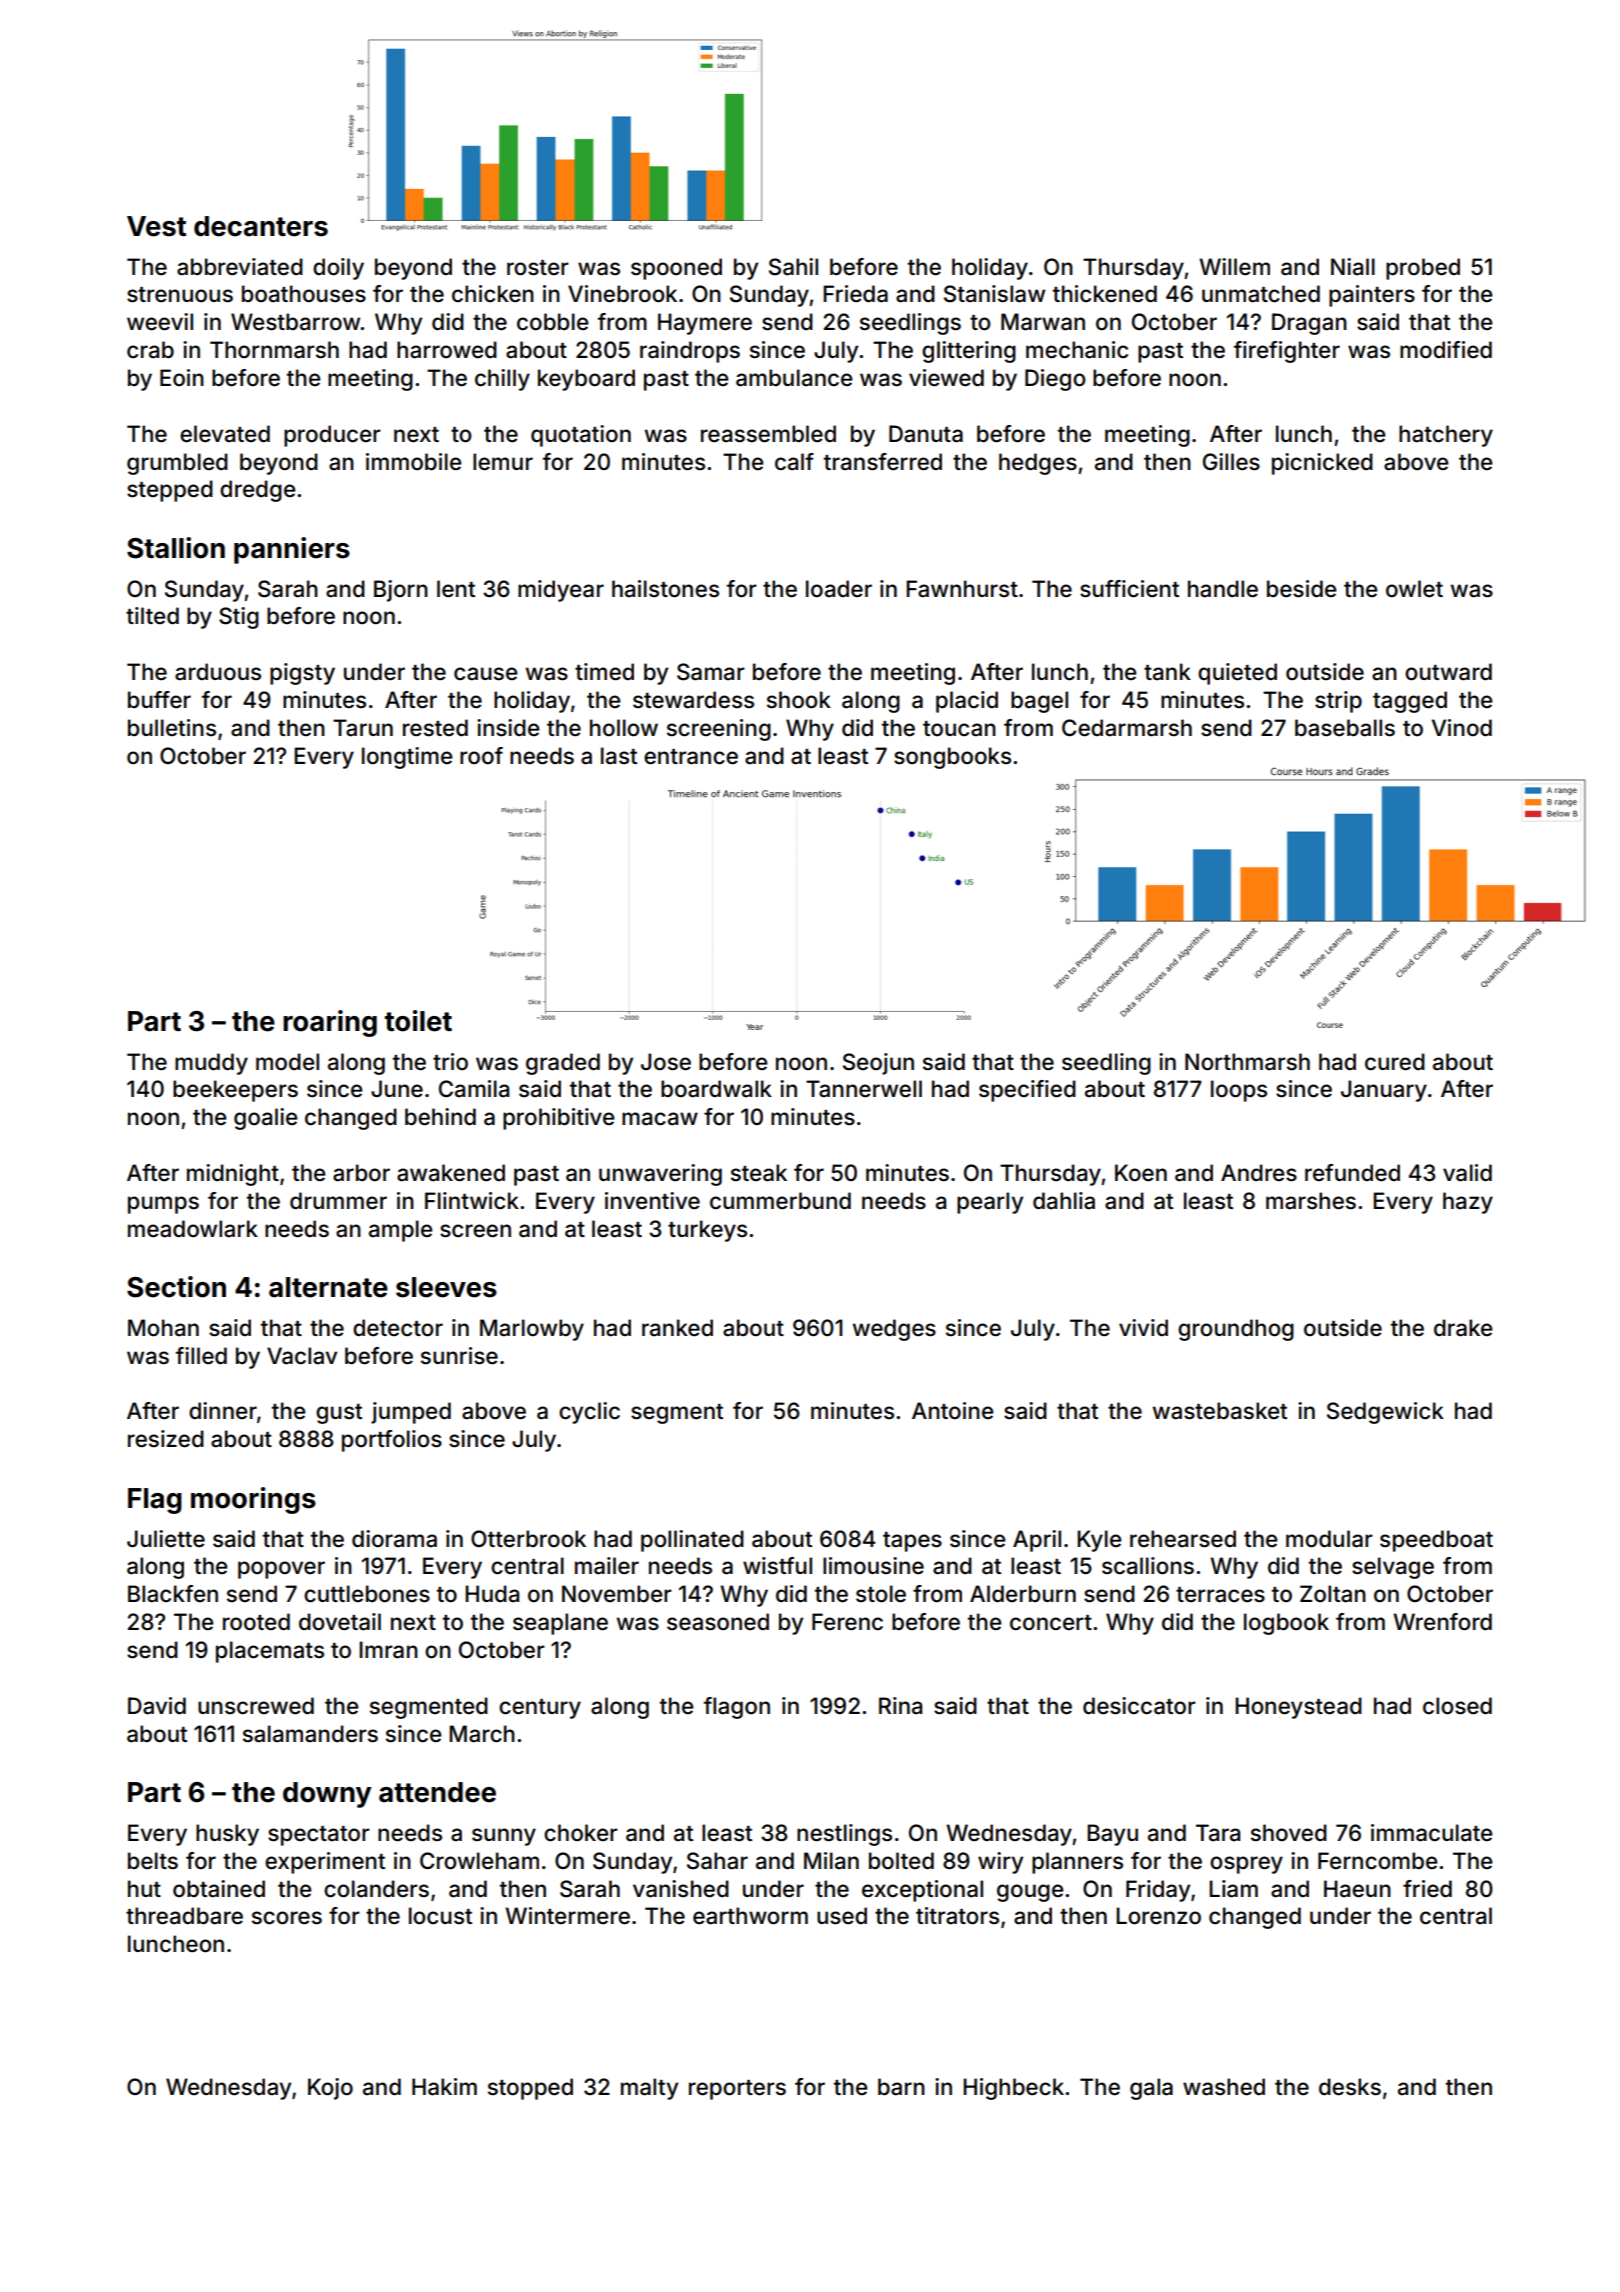  I want to click on used, so click(842, 1916).
